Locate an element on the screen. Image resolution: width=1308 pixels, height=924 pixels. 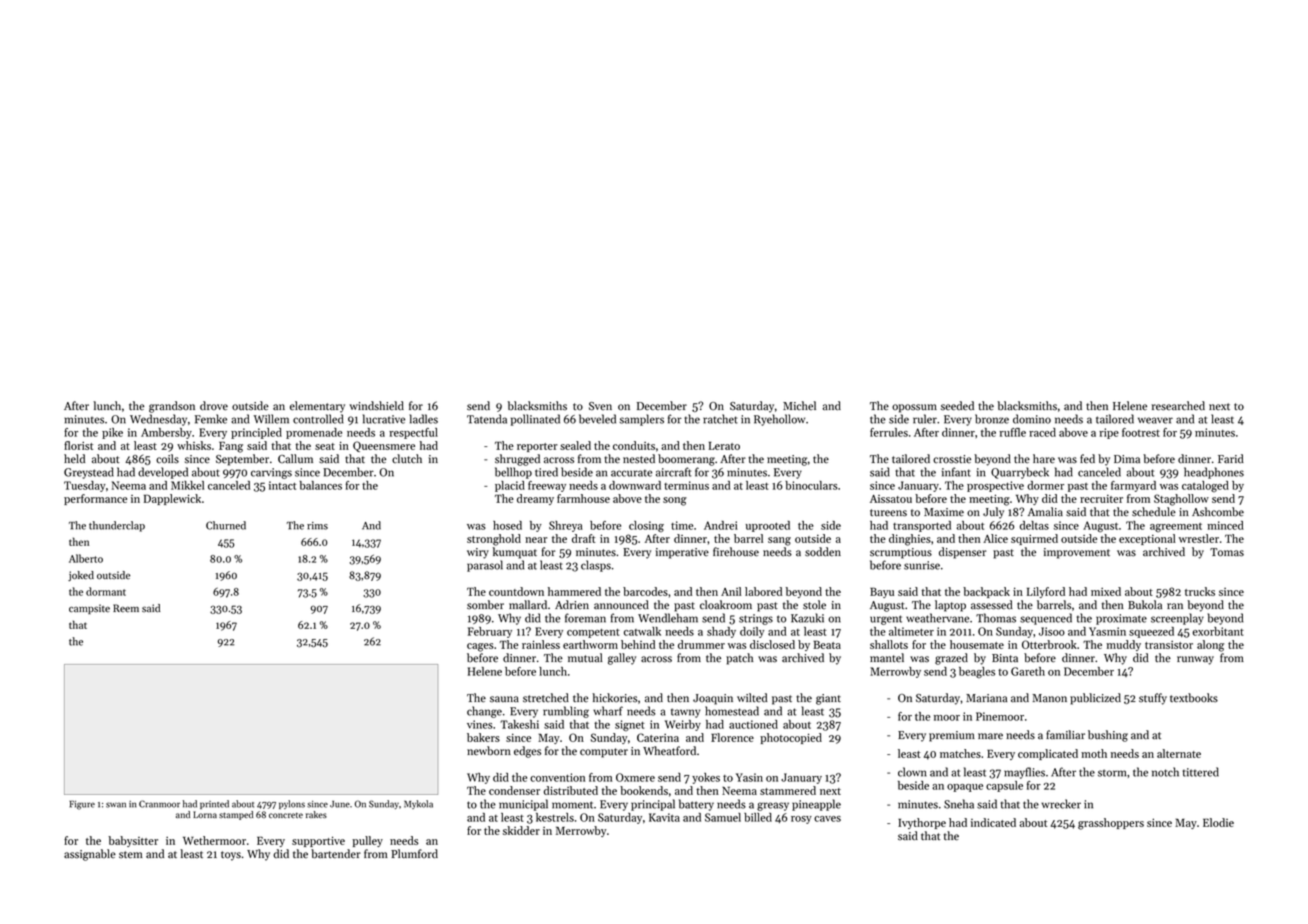
newborn is located at coordinates (489, 751).
